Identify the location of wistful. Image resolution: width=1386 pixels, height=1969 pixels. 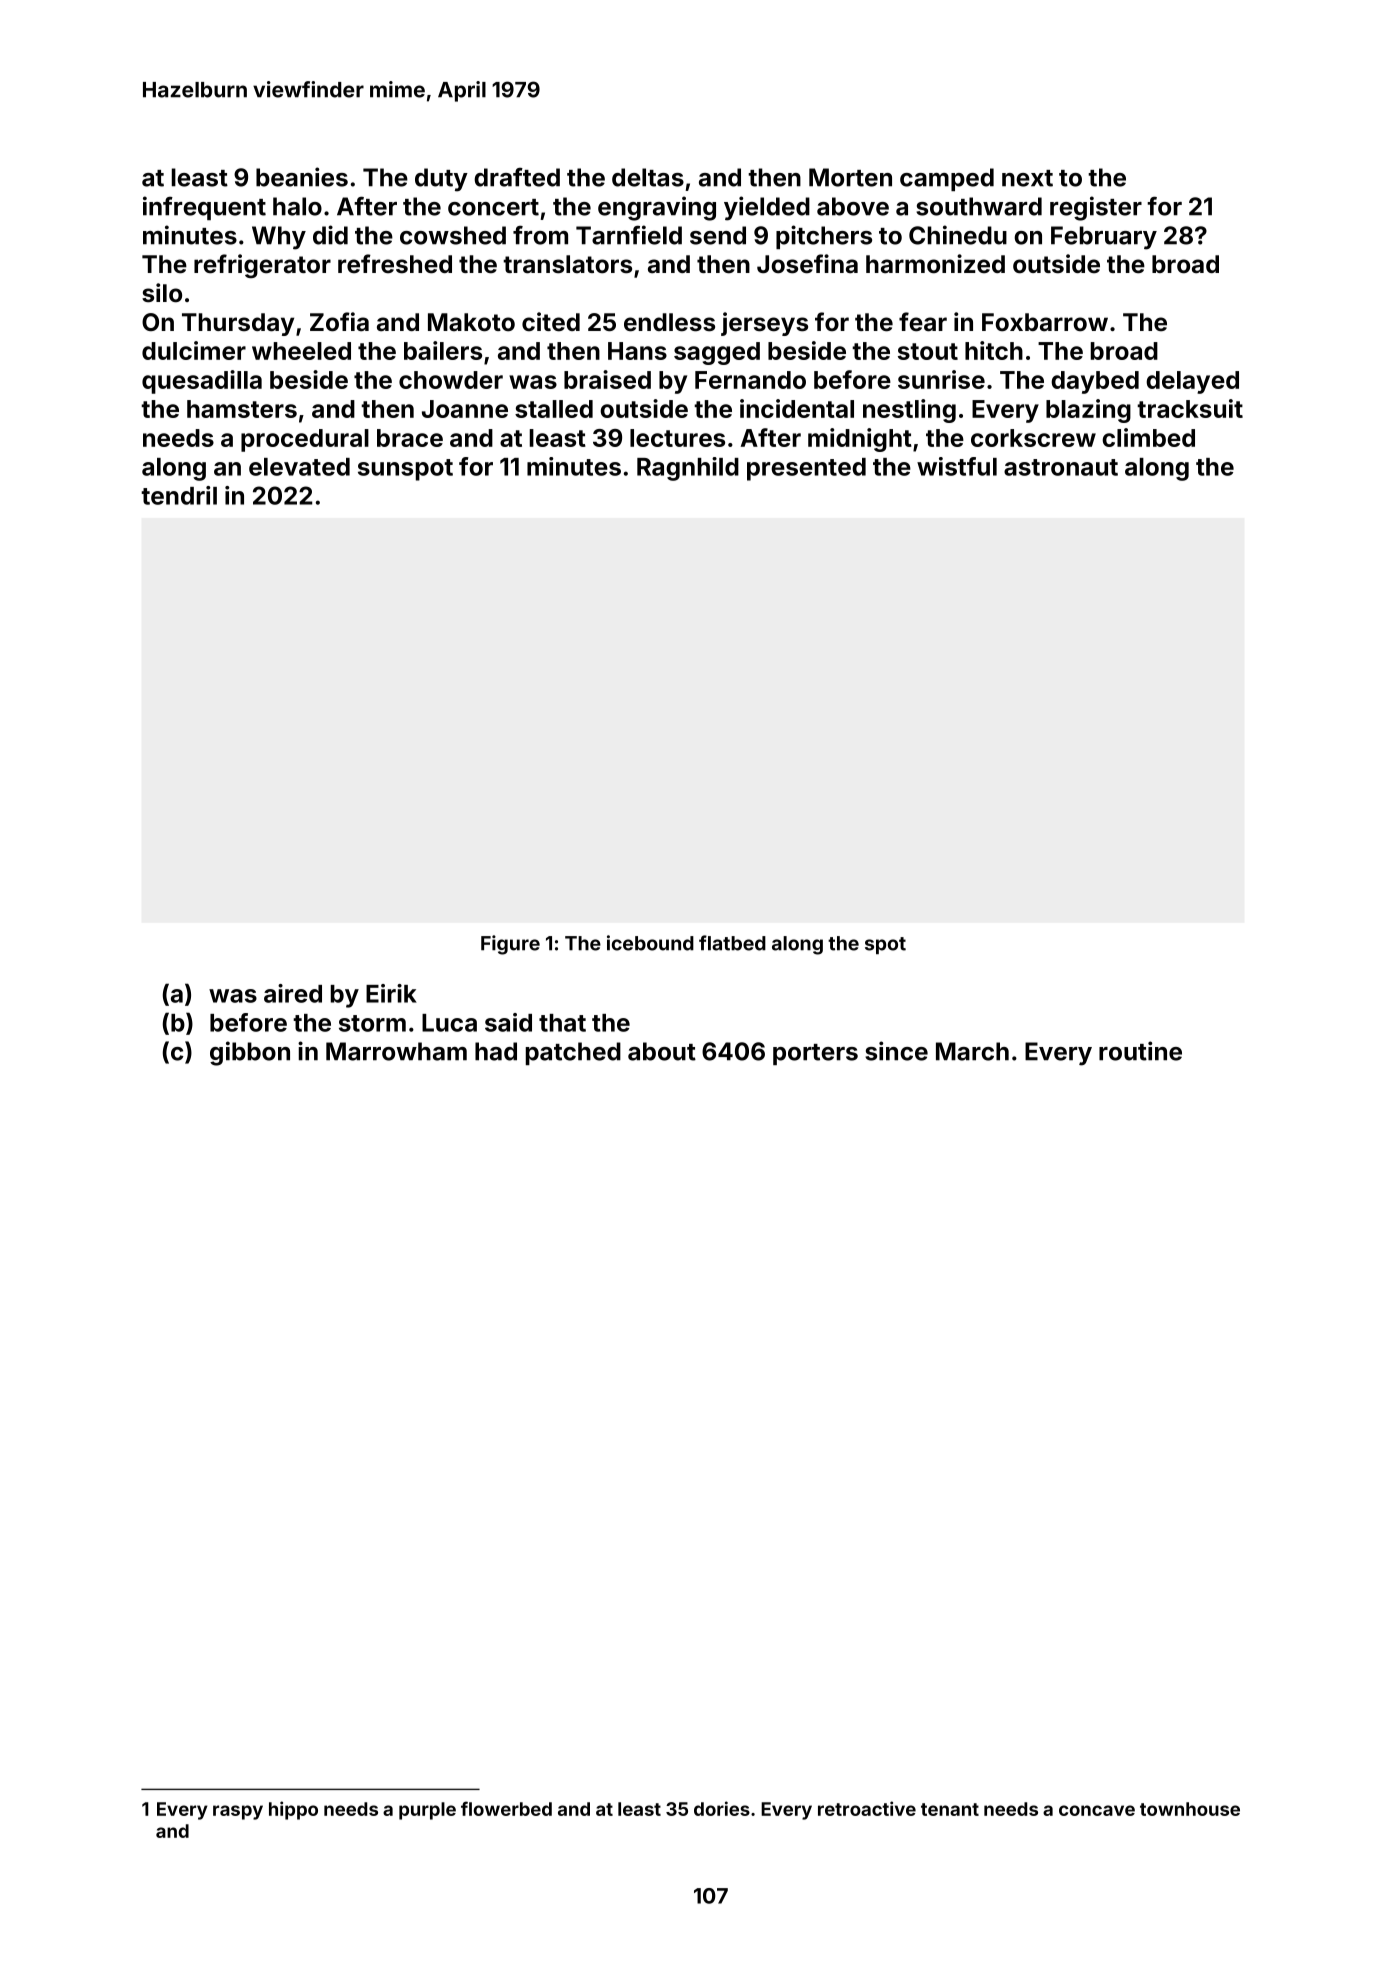
(957, 466).
